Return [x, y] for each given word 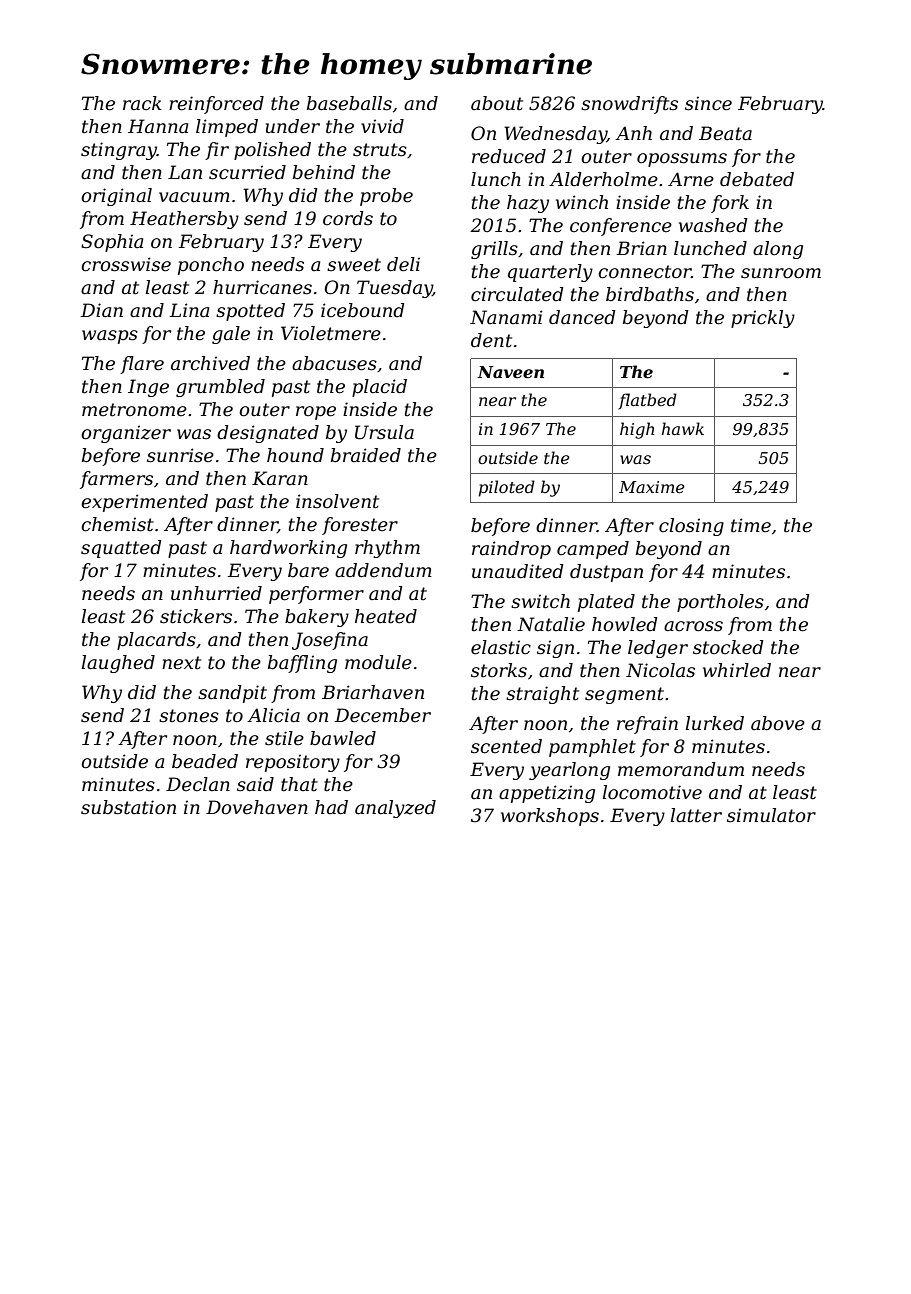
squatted [121, 549]
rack [142, 103]
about [497, 103]
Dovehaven [257, 807]
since [708, 103]
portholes [720, 603]
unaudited [517, 571]
